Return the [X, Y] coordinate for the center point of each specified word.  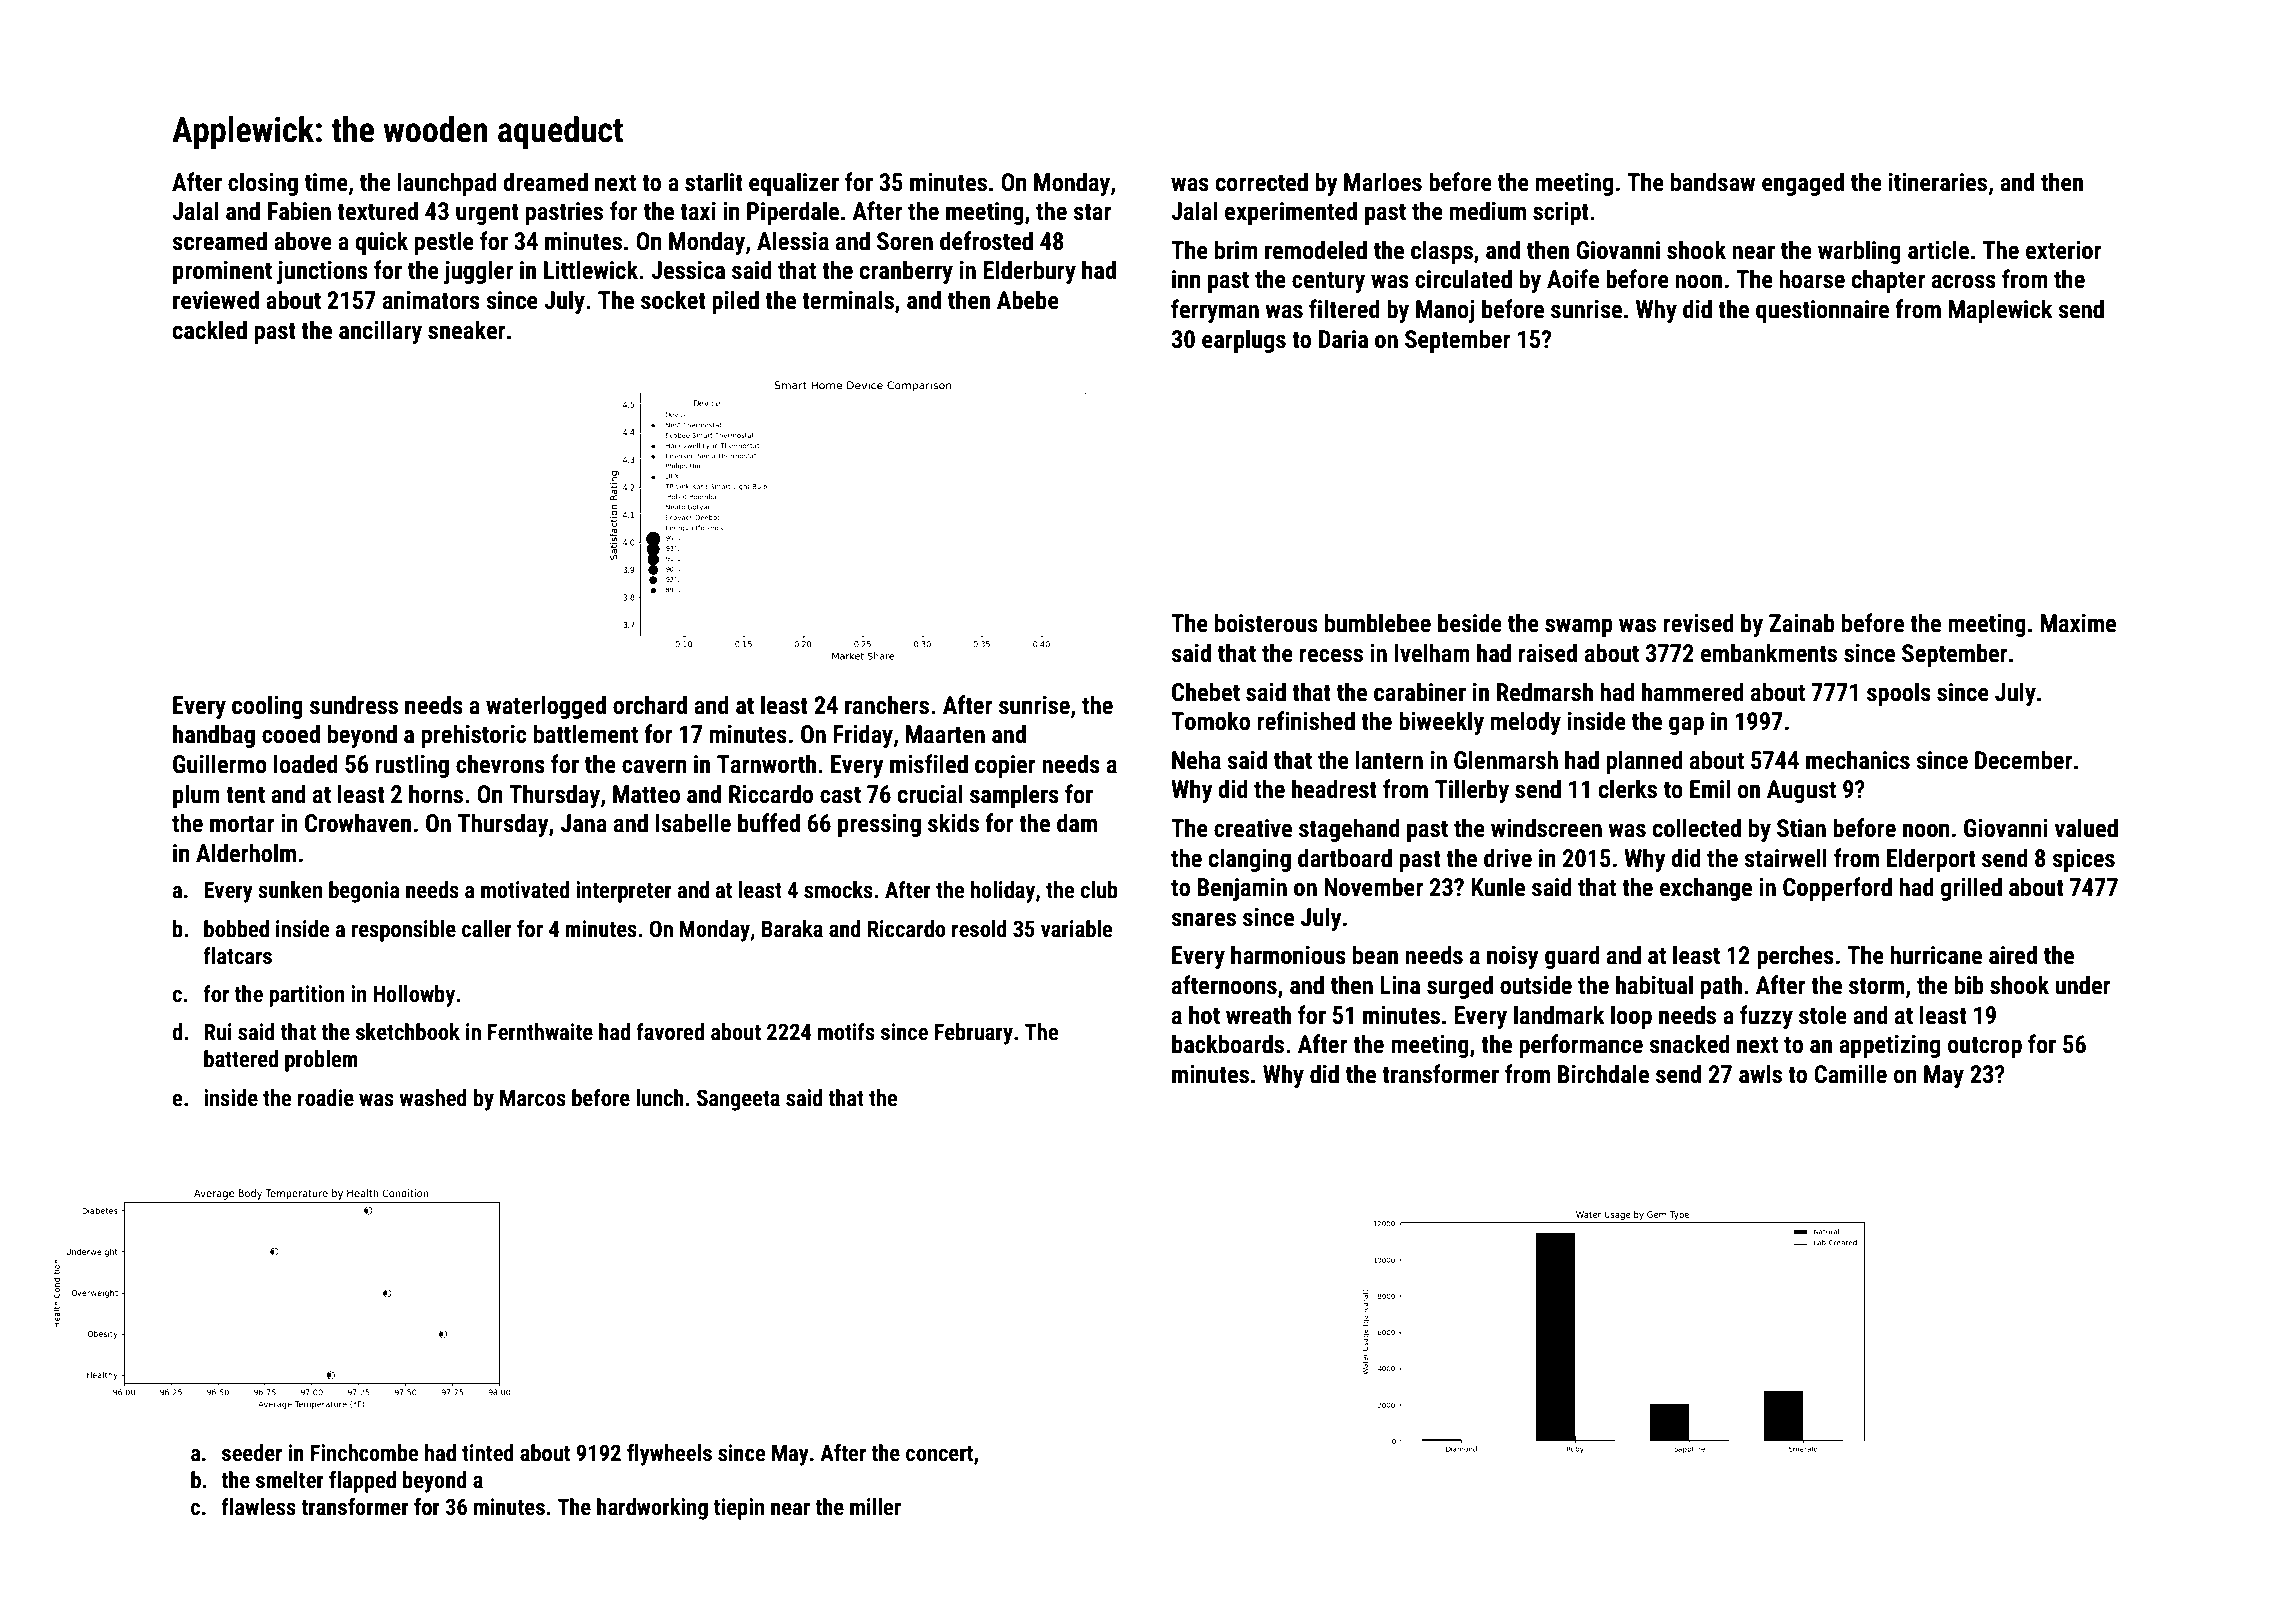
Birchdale [1603, 1074]
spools [1899, 694]
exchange [1706, 889]
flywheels [669, 1455]
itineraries [1938, 182]
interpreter [624, 892]
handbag [214, 736]
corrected [1261, 182]
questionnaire [1822, 311]
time [326, 182]
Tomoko [1210, 721]
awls [1760, 1074]
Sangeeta [738, 1100]
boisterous [1266, 623]
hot [1204, 1015]
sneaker [467, 330]
